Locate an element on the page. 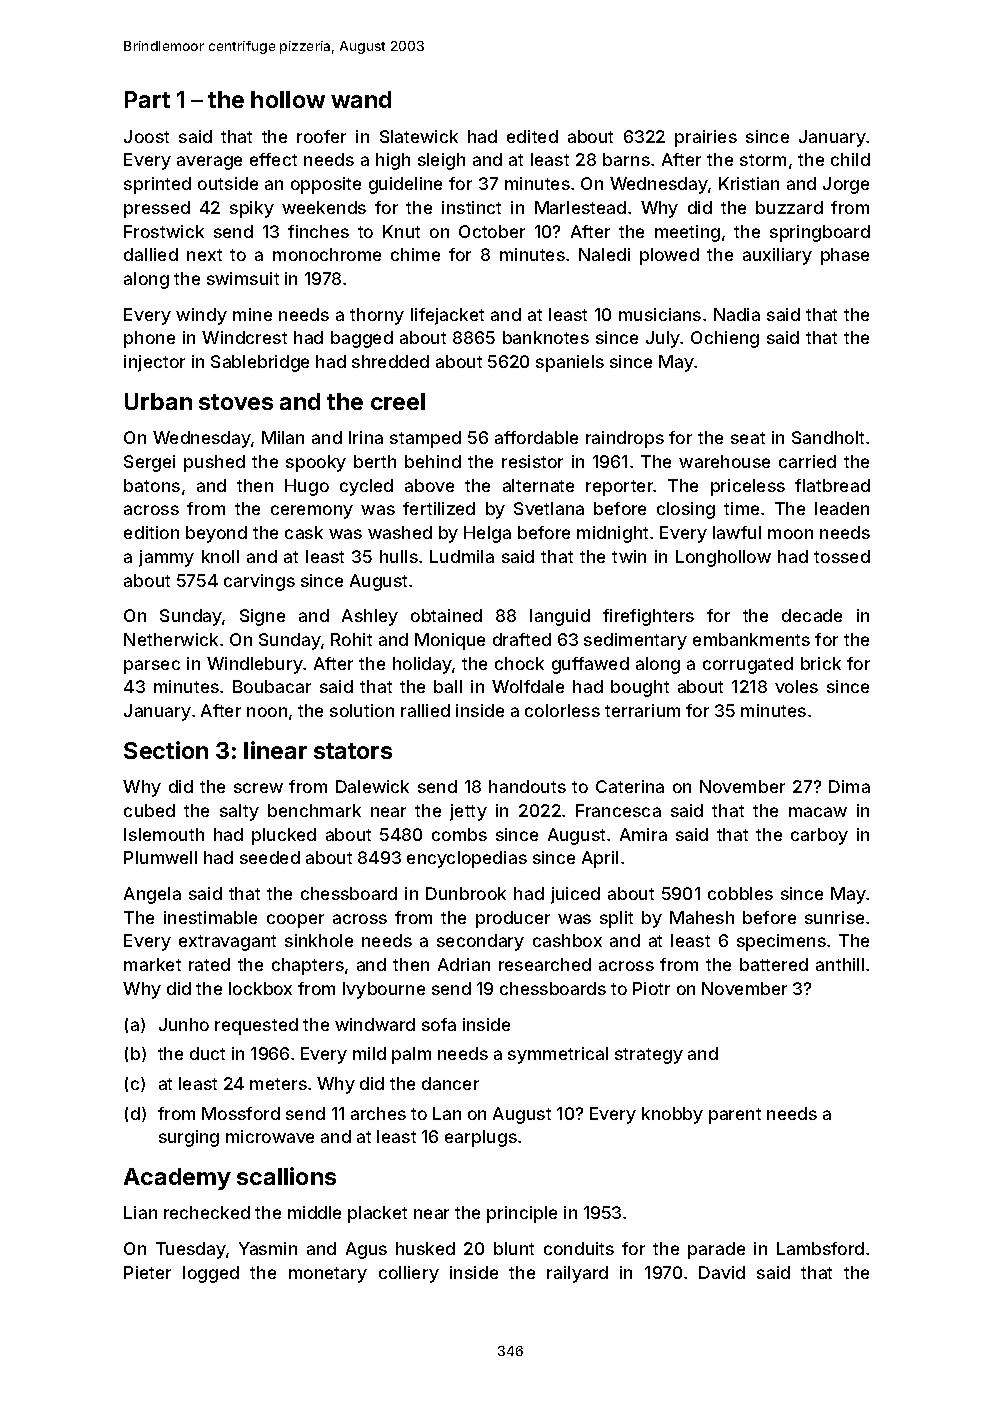  sofa is located at coordinates (439, 1024).
